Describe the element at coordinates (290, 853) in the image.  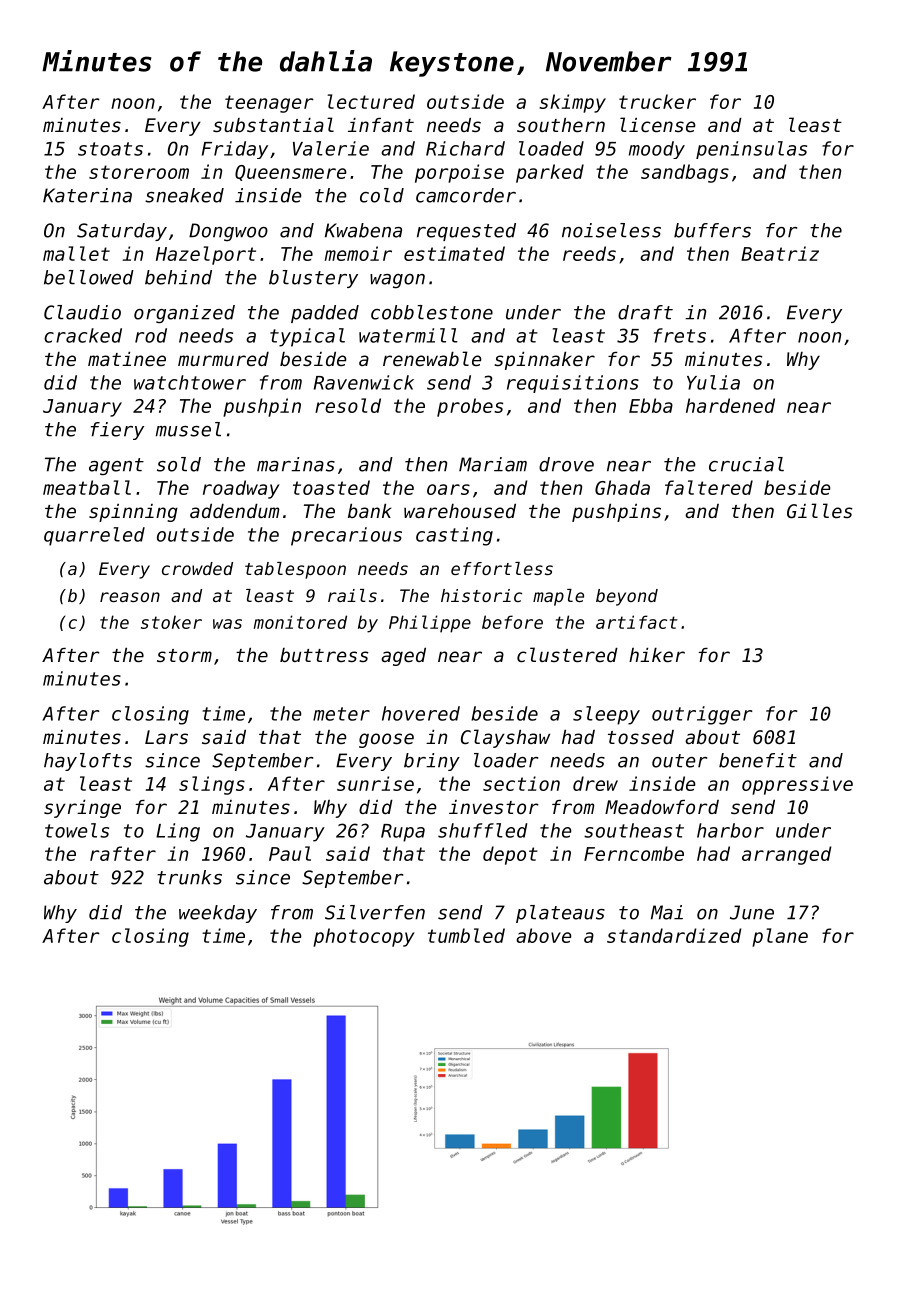
I see `Paul` at that location.
